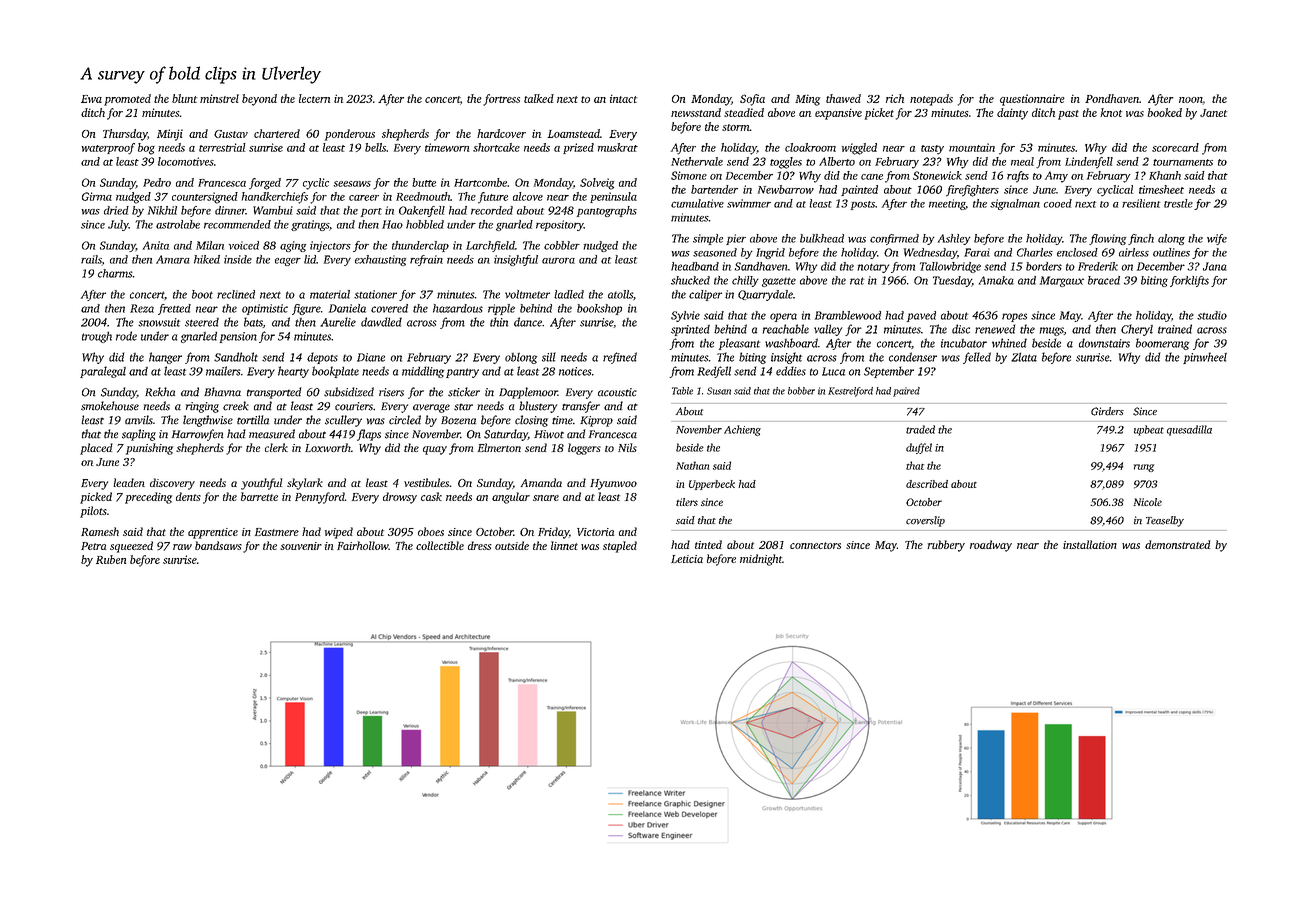  Describe the element at coordinates (111, 559) in the screenshot. I see `Ruben` at that location.
